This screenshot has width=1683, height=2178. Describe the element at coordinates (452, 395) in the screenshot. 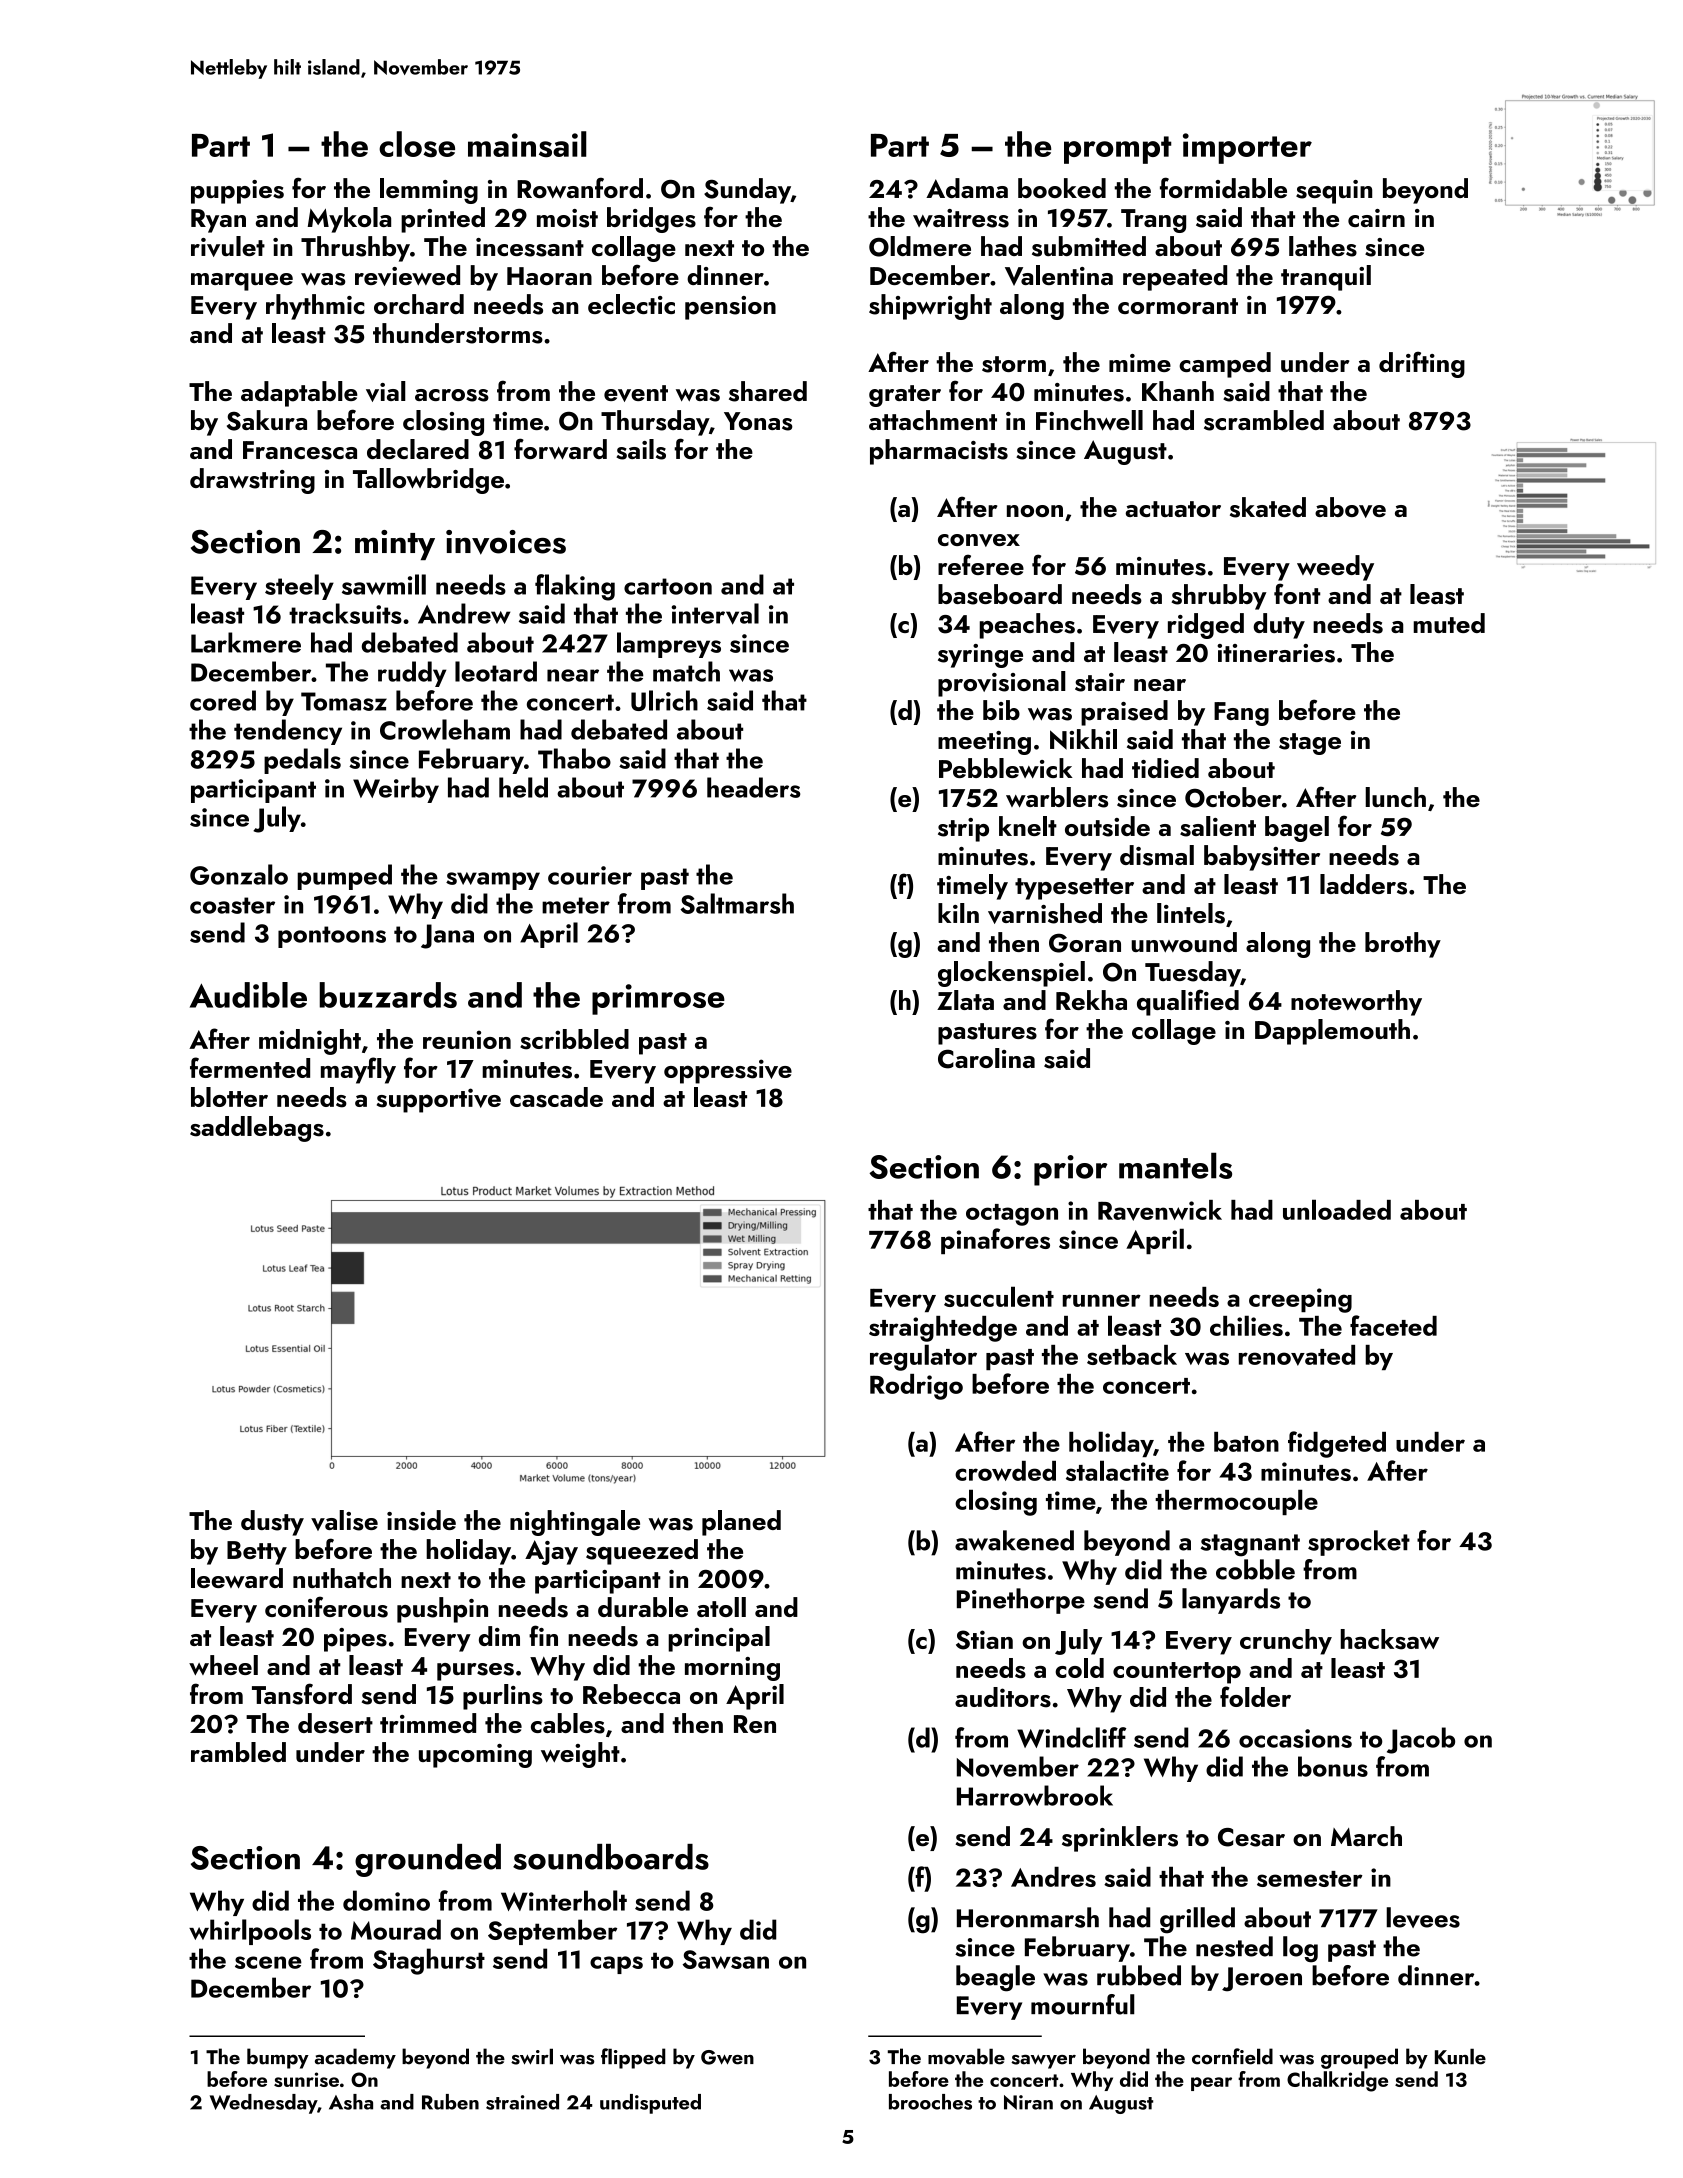

I see `across` at that location.
